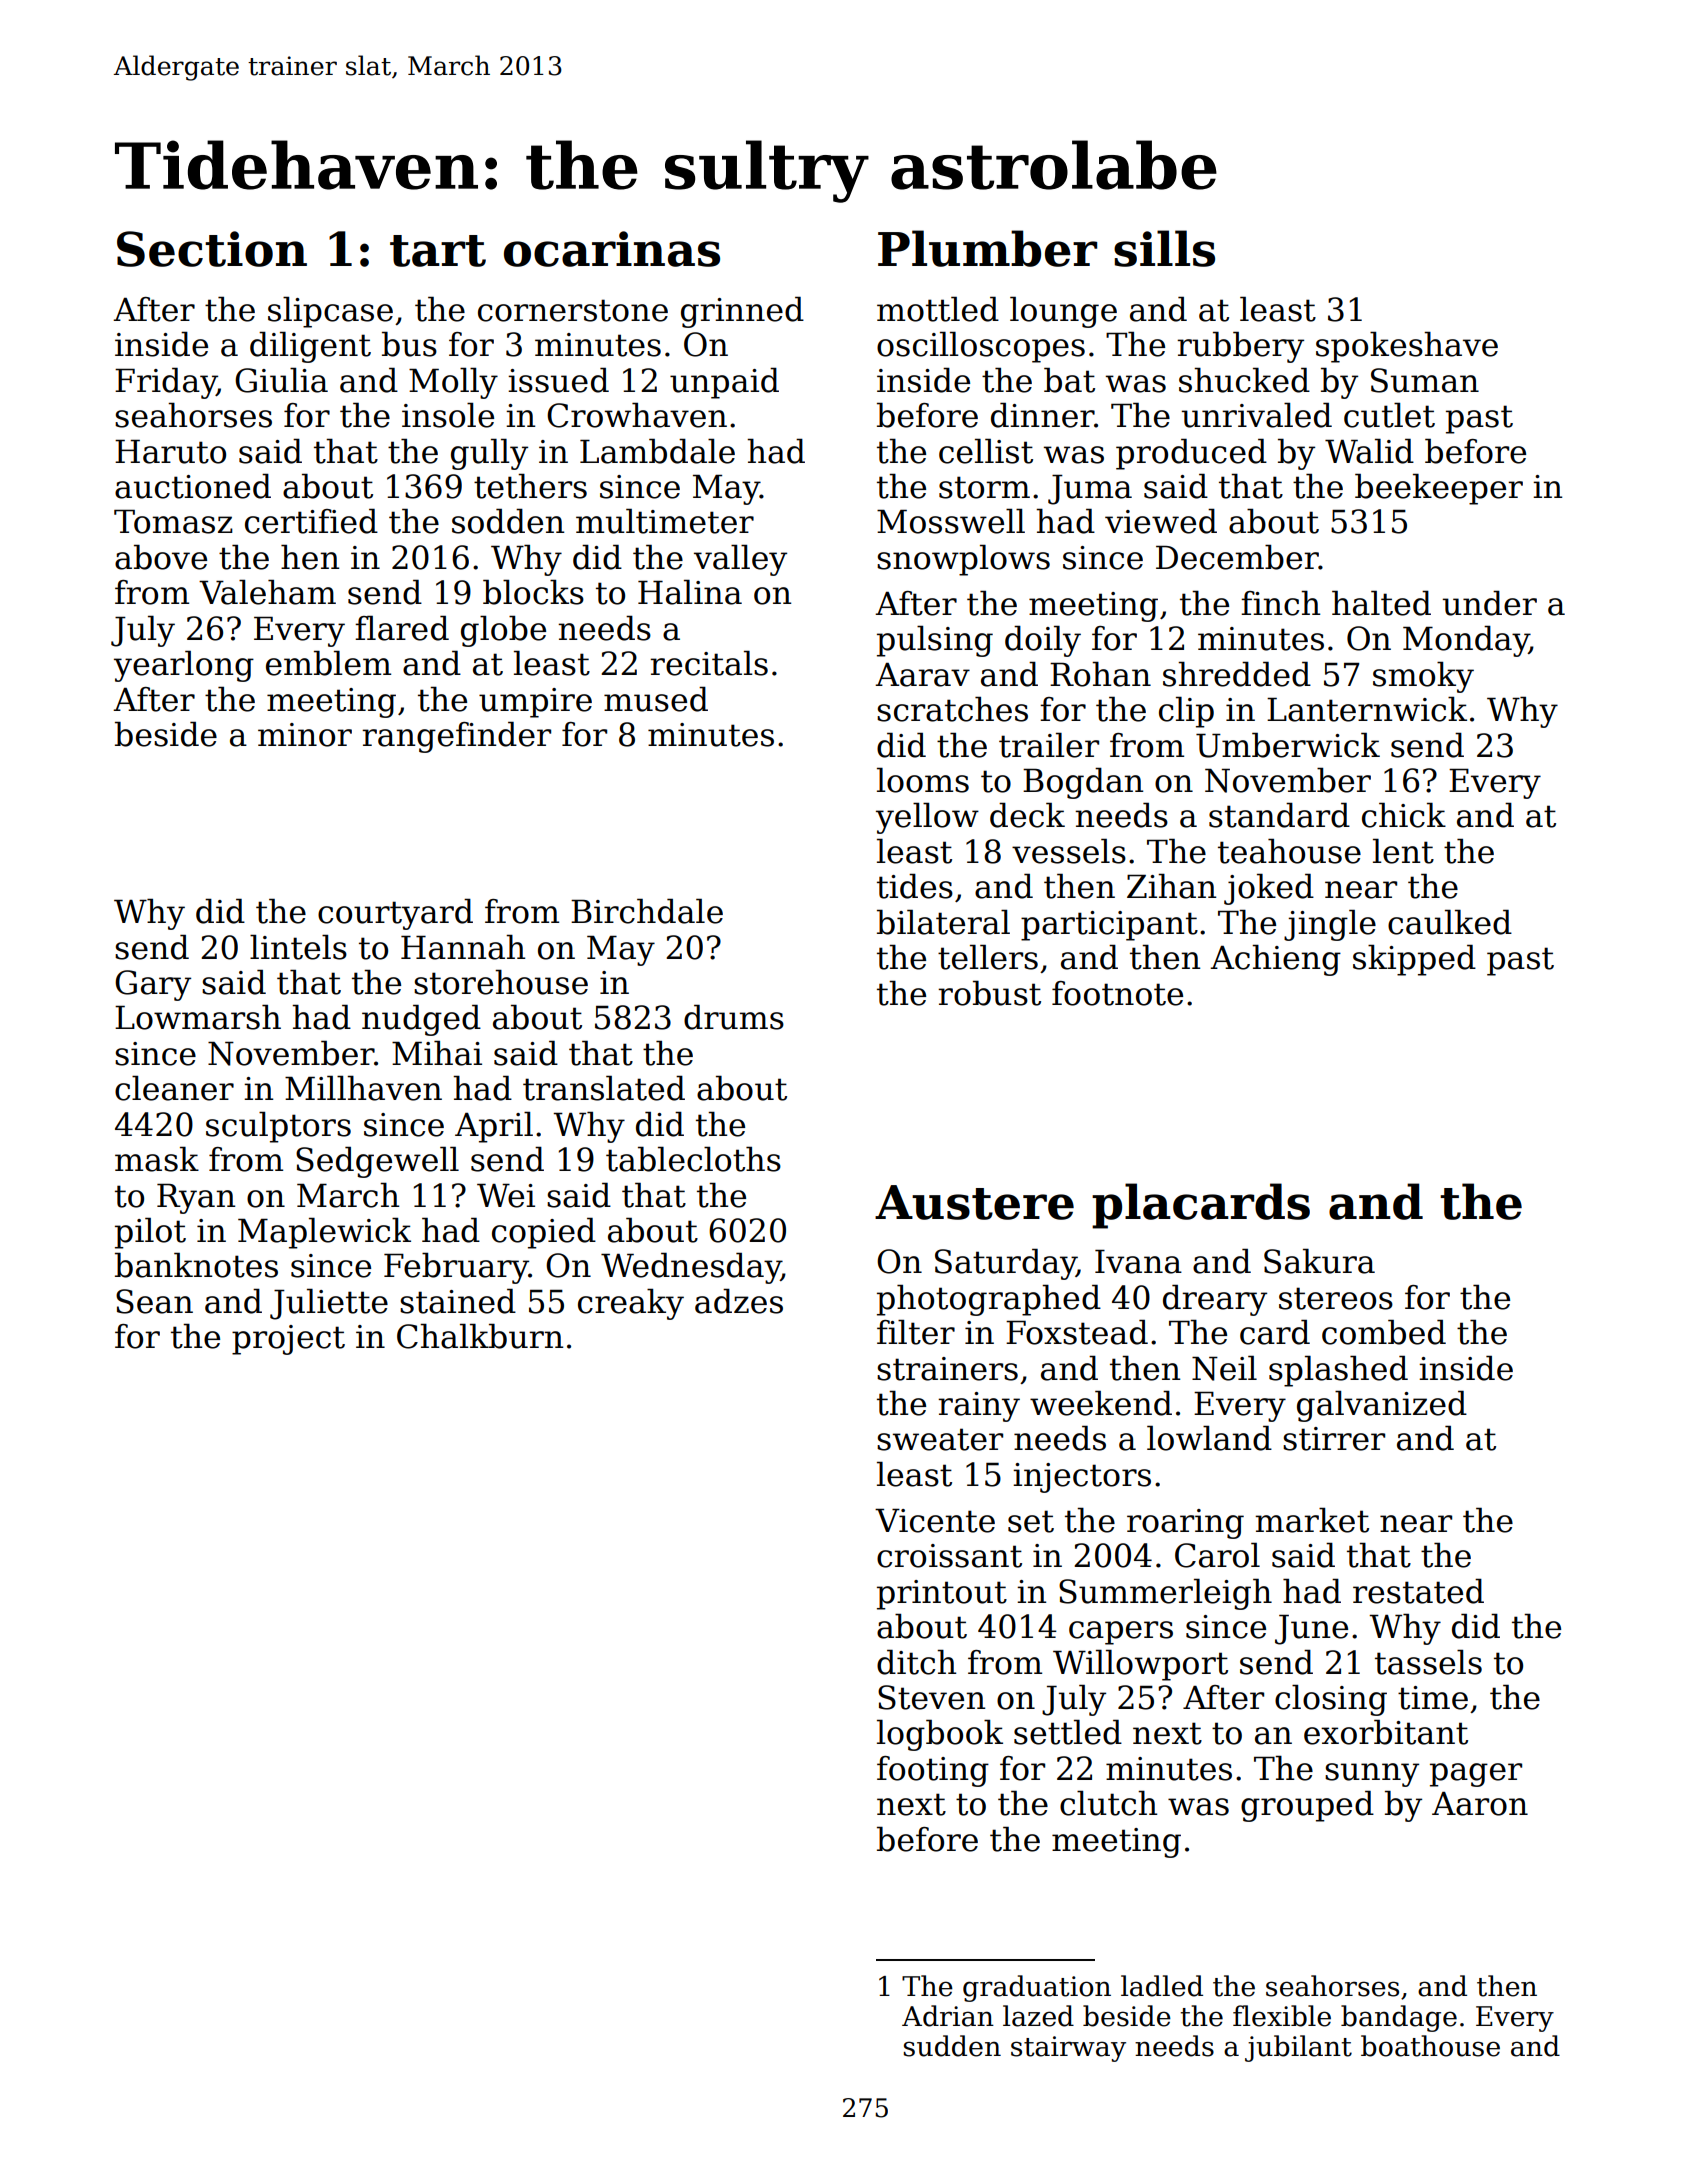 Image resolution: width=1683 pixels, height=2178 pixels. I want to click on minor, so click(305, 735).
